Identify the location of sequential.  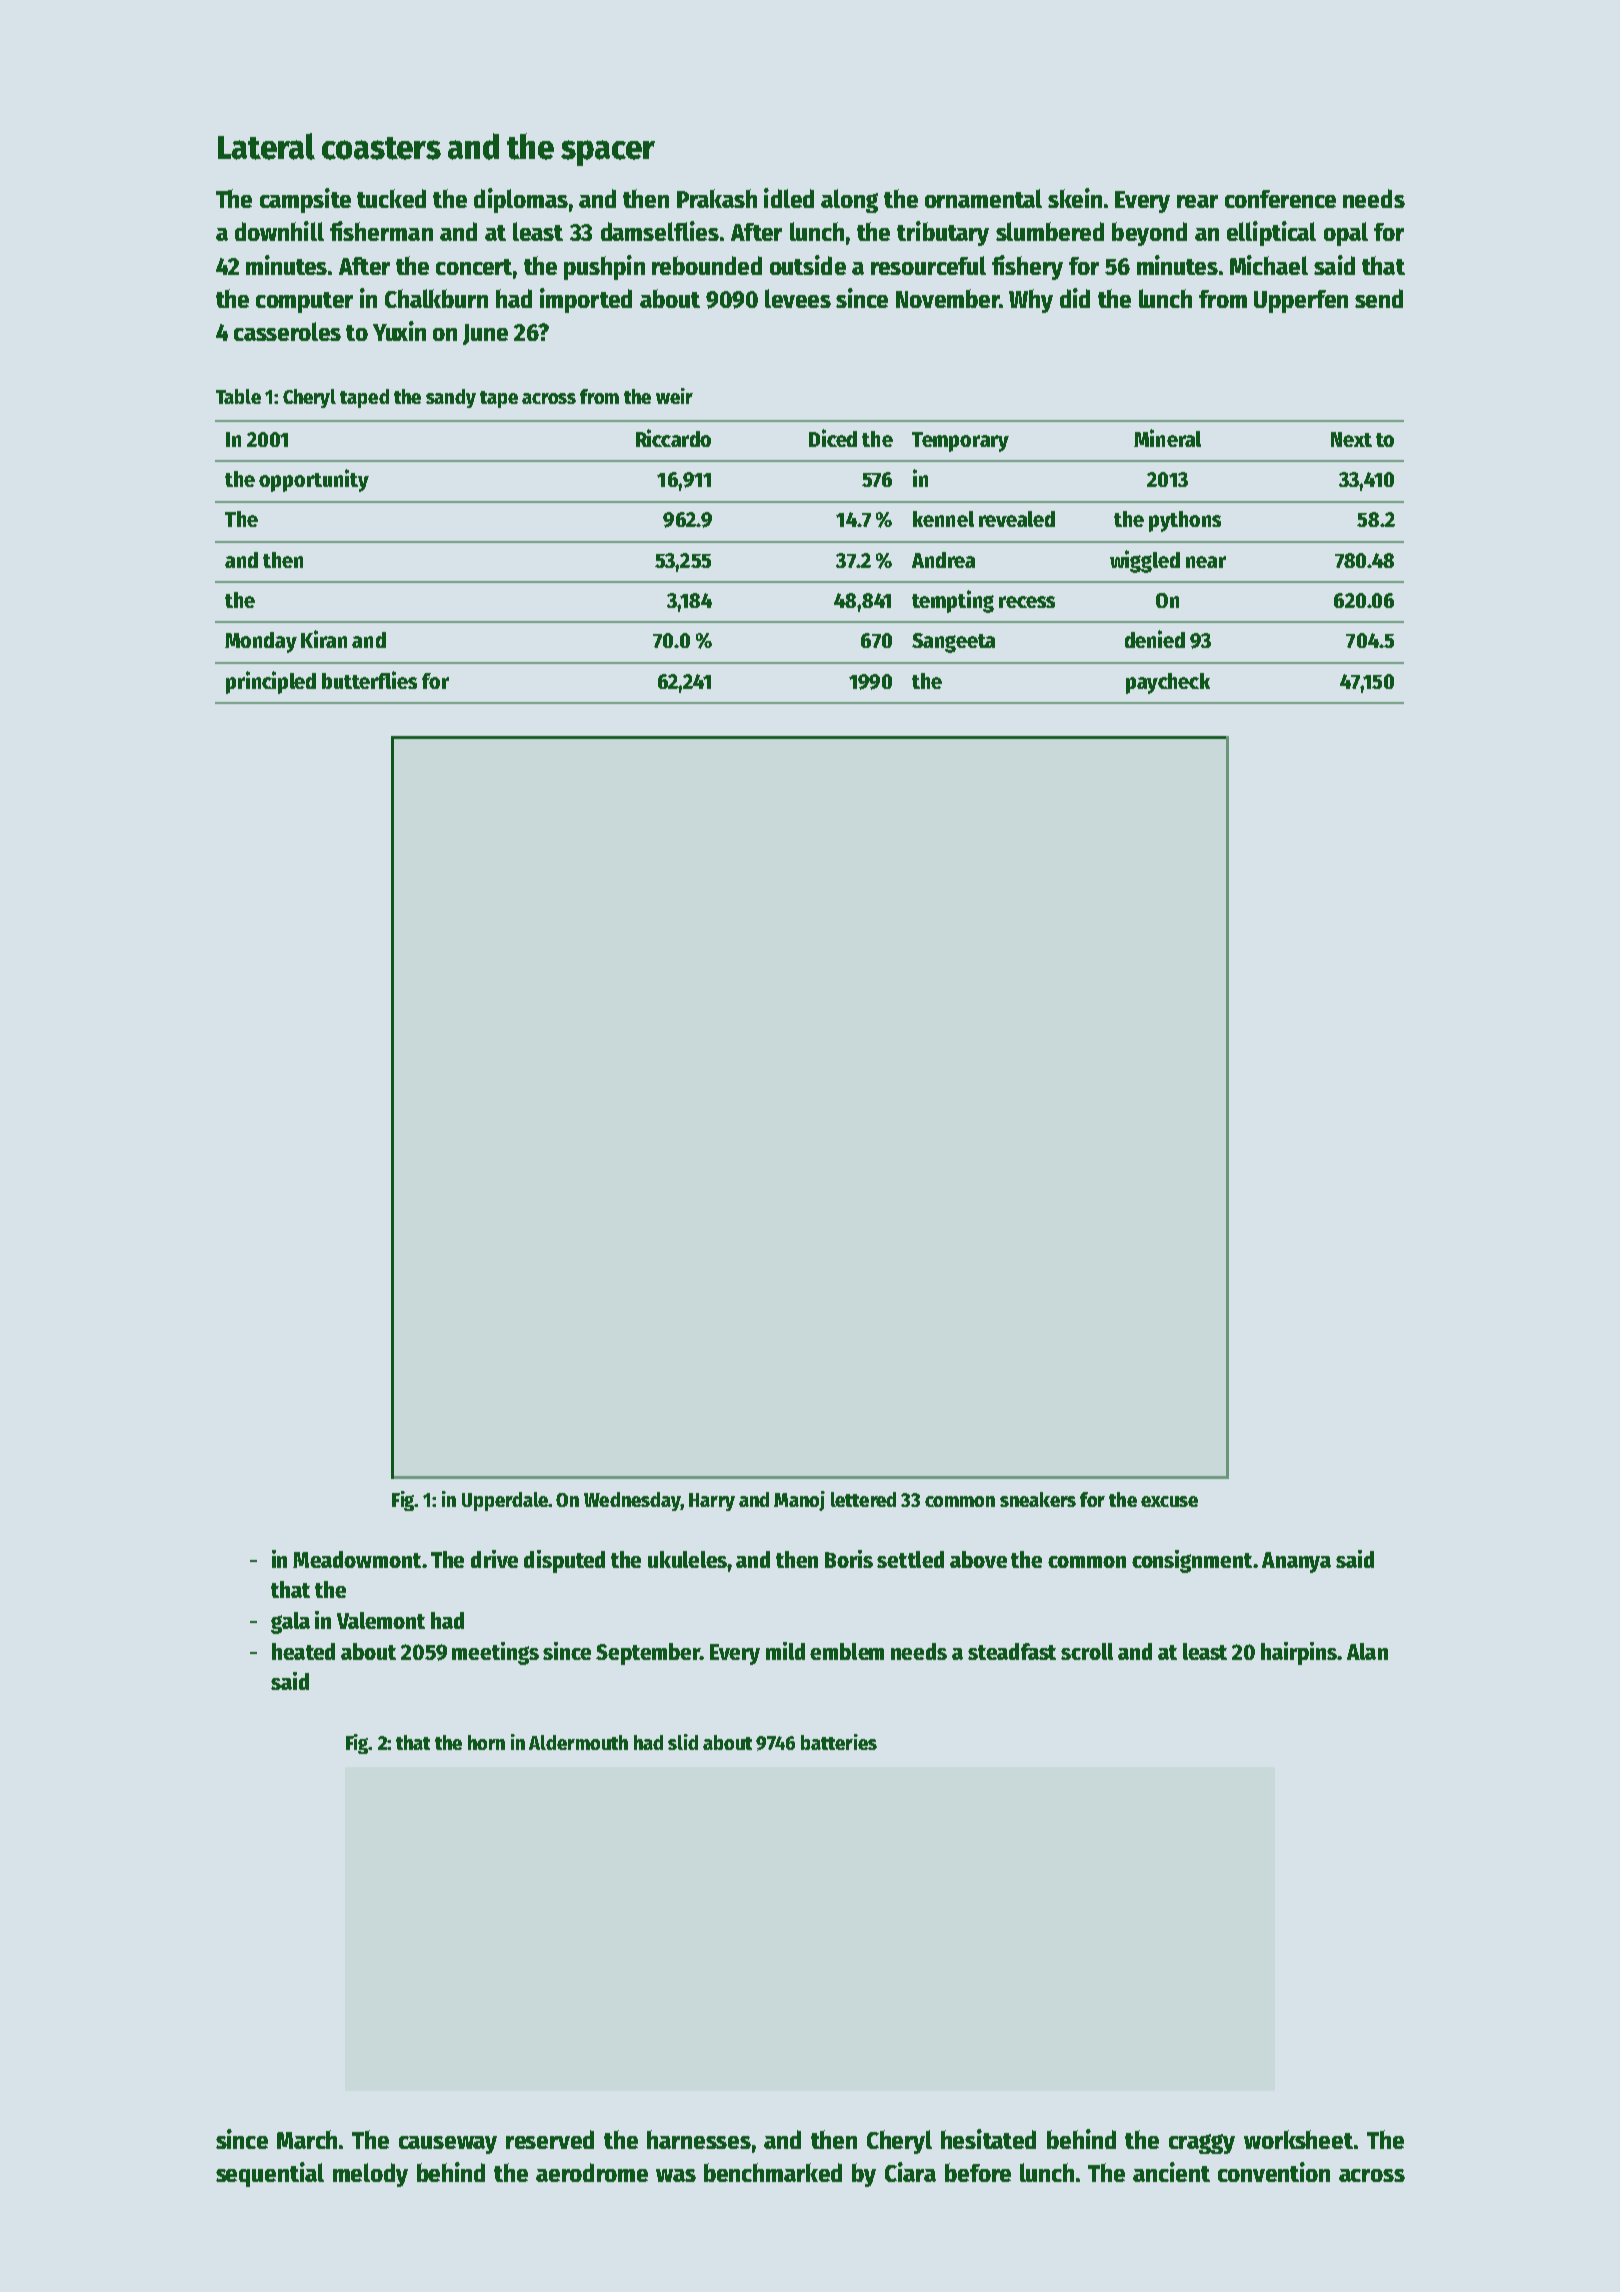
(270, 2174).
